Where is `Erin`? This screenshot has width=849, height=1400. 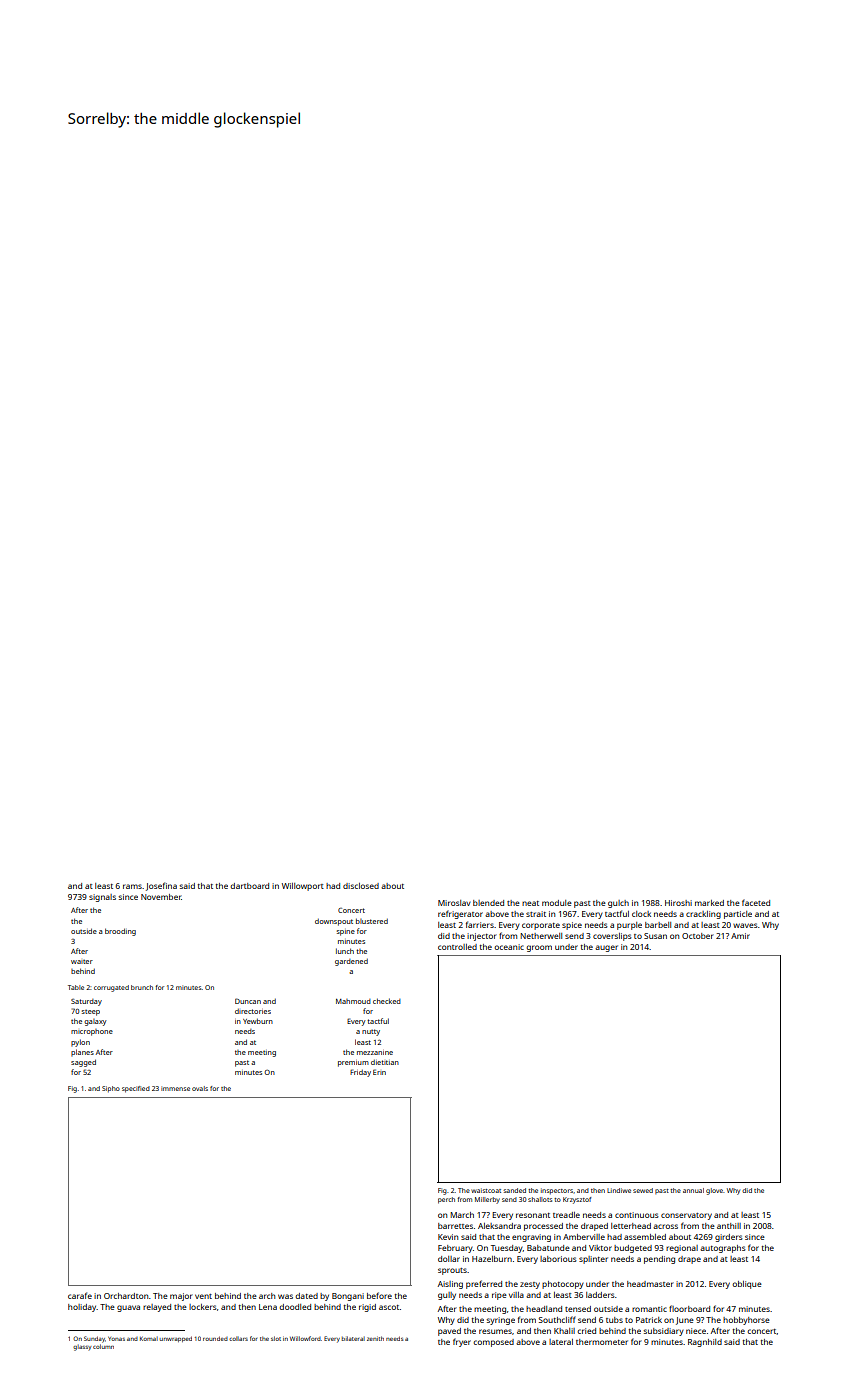 Erin is located at coordinates (379, 1072).
